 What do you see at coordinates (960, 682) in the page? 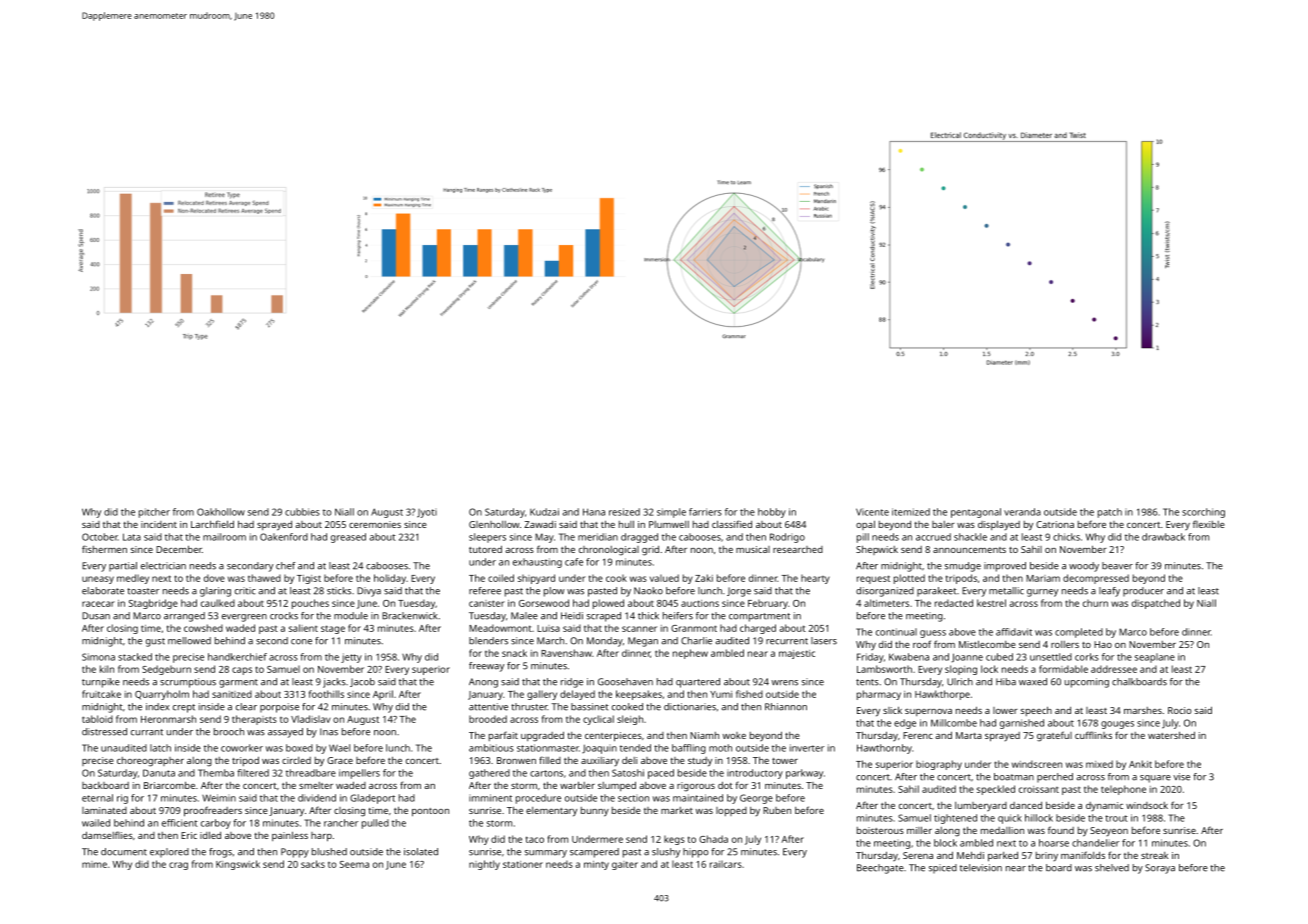
I see `Ulrich` at bounding box center [960, 682].
